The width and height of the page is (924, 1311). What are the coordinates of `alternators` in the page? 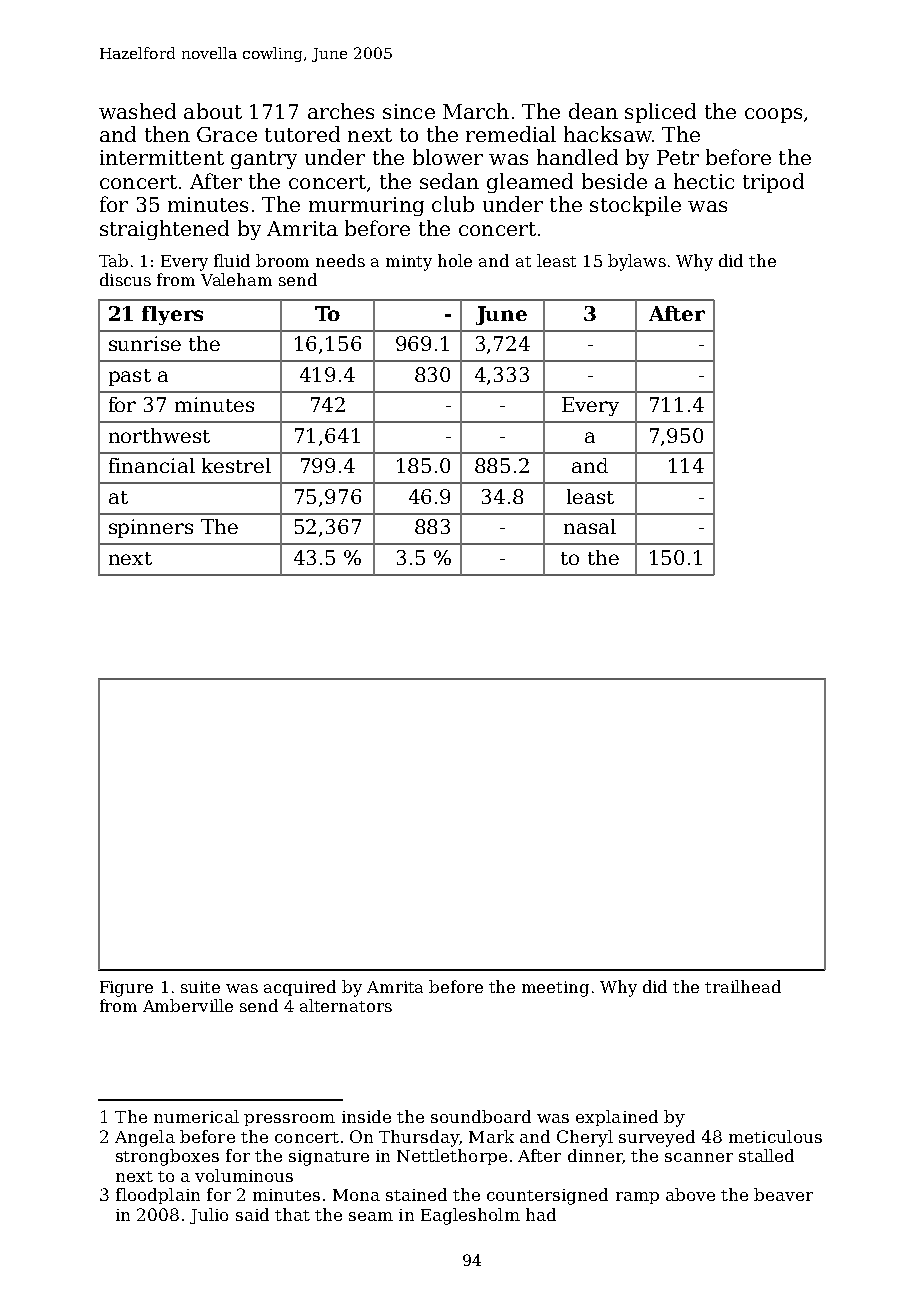 It's located at (346, 1005).
